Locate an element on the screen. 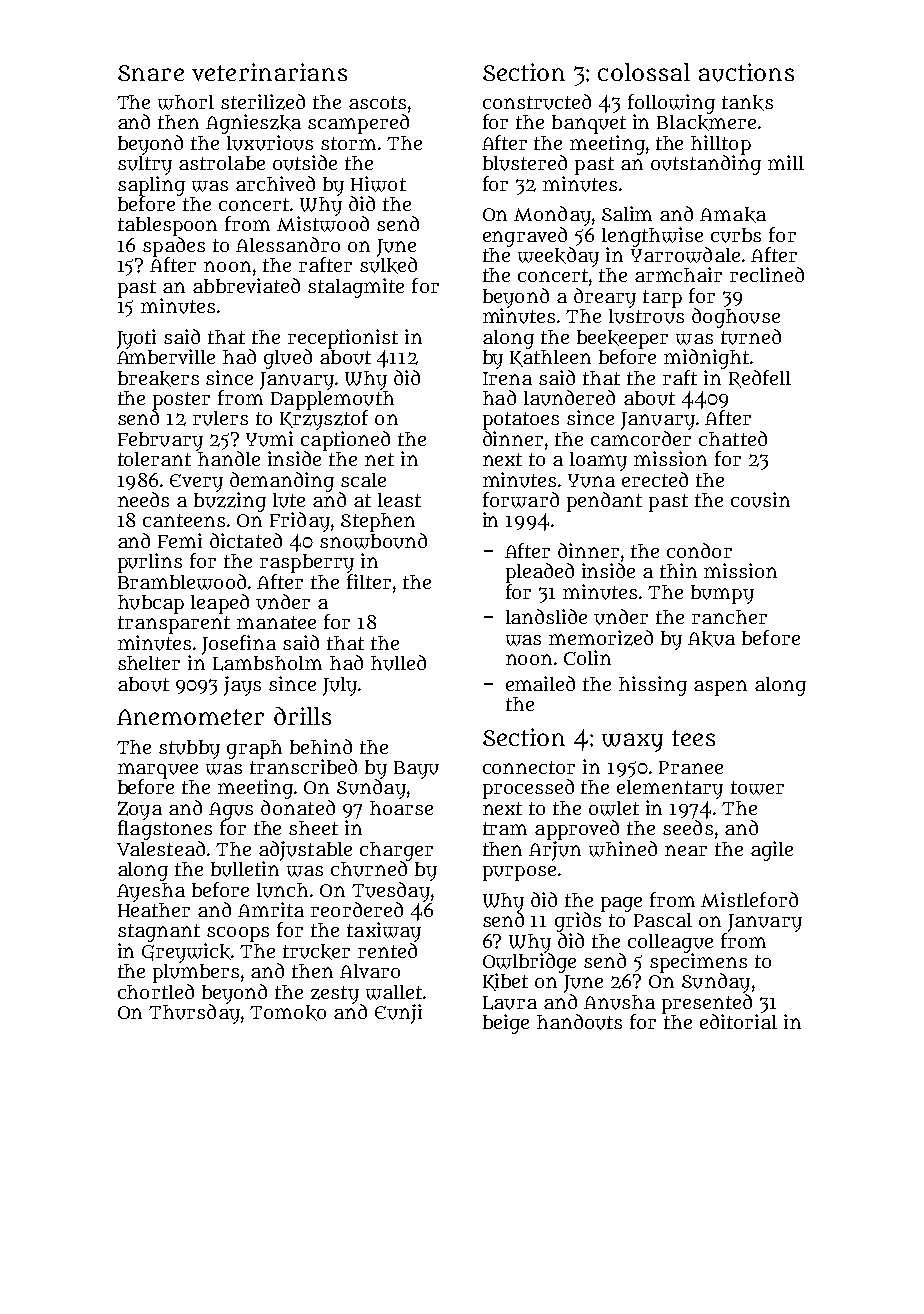 The image size is (924, 1314). breakers is located at coordinates (158, 379).
